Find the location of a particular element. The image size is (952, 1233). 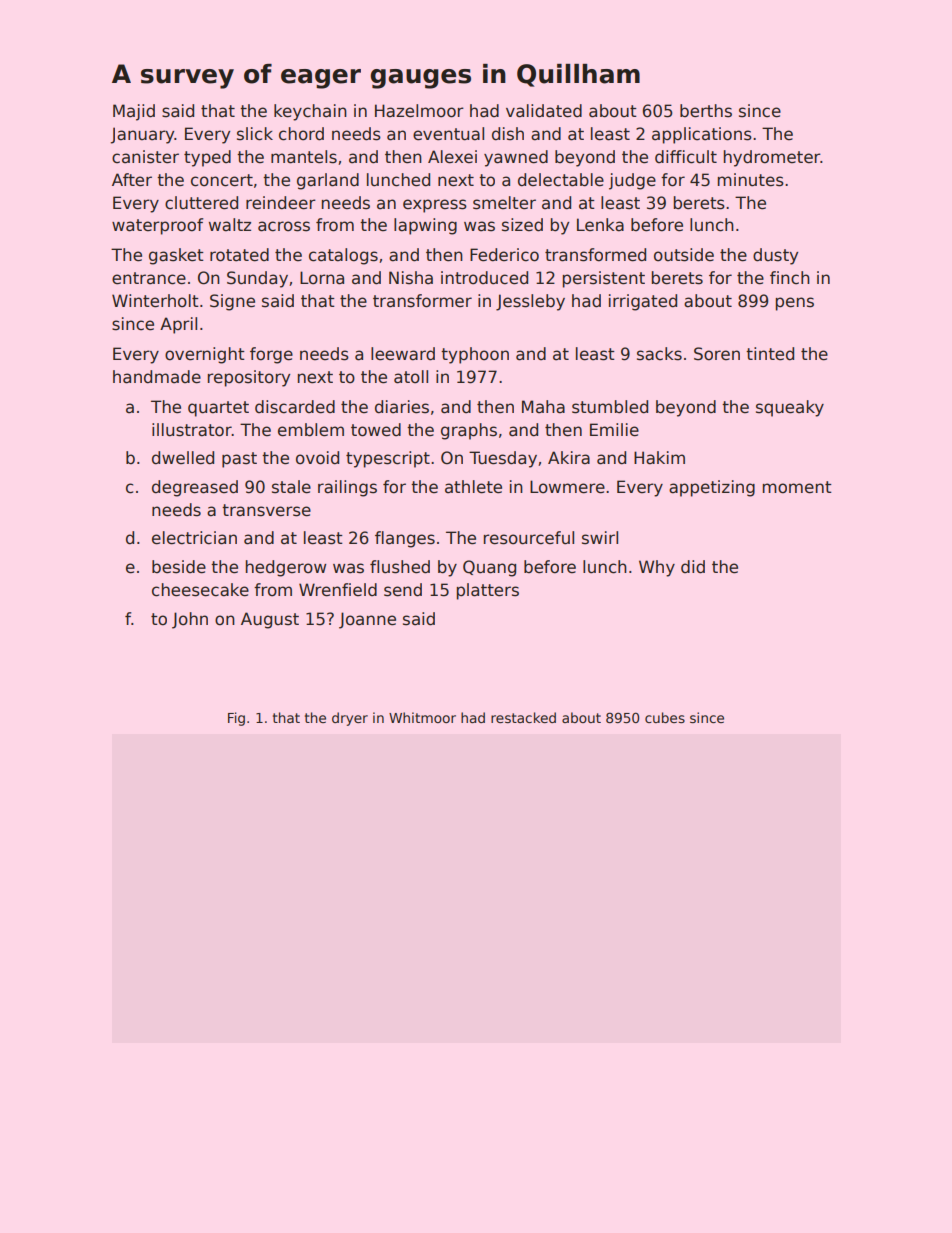

restacked is located at coordinates (523, 717).
